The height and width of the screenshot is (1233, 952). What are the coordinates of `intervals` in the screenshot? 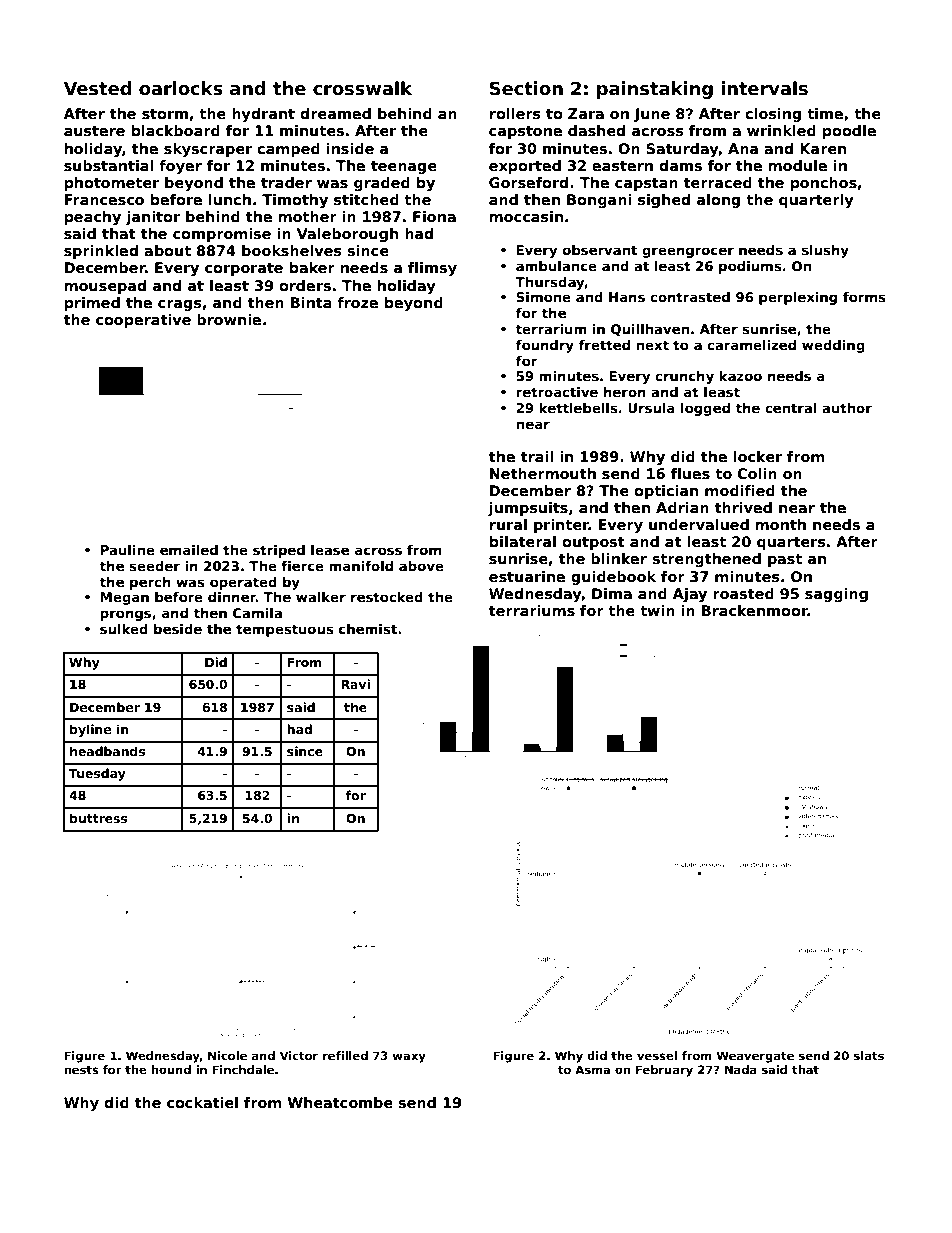 It's located at (764, 88).
